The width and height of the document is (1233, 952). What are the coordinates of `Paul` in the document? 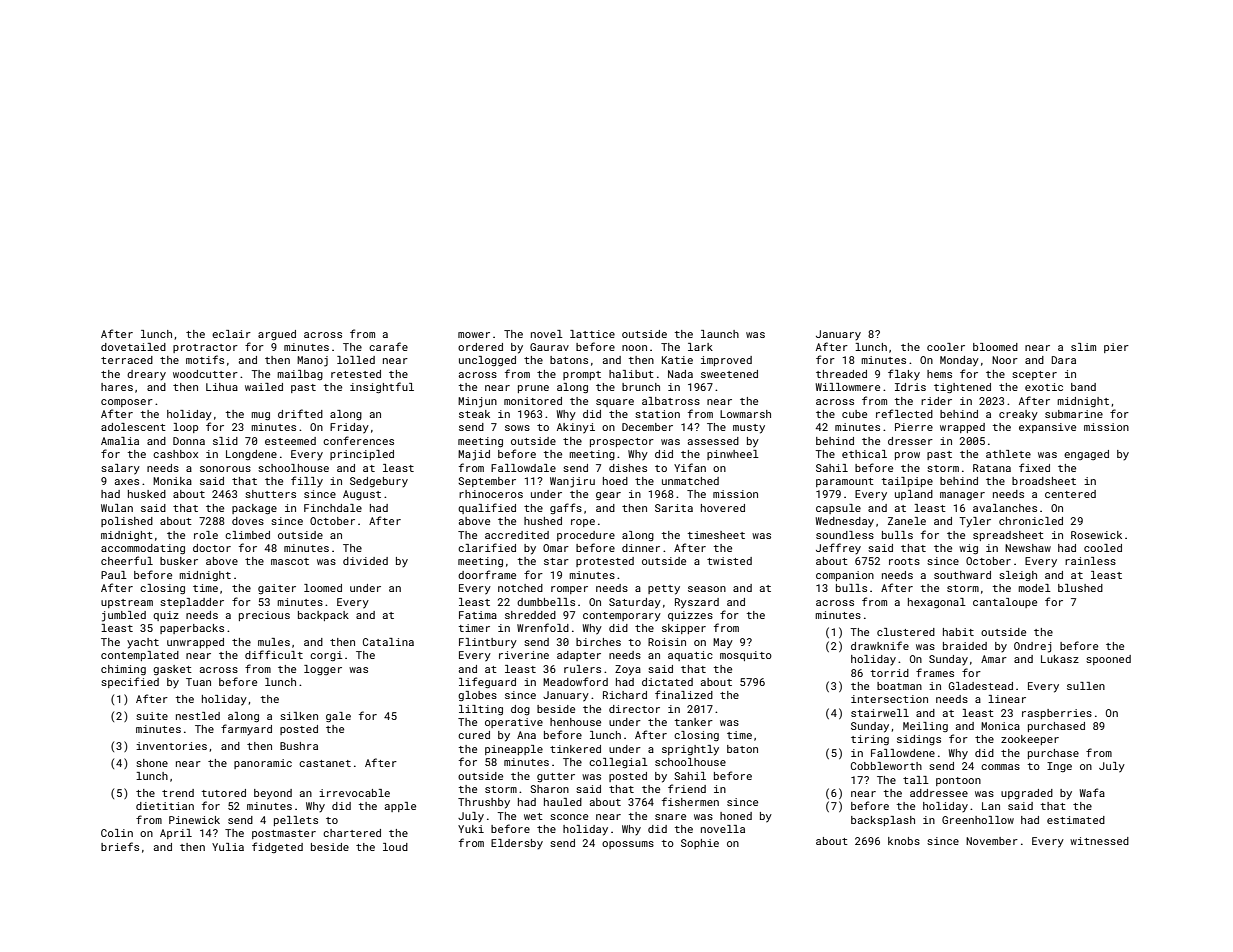 It's located at (114, 575).
